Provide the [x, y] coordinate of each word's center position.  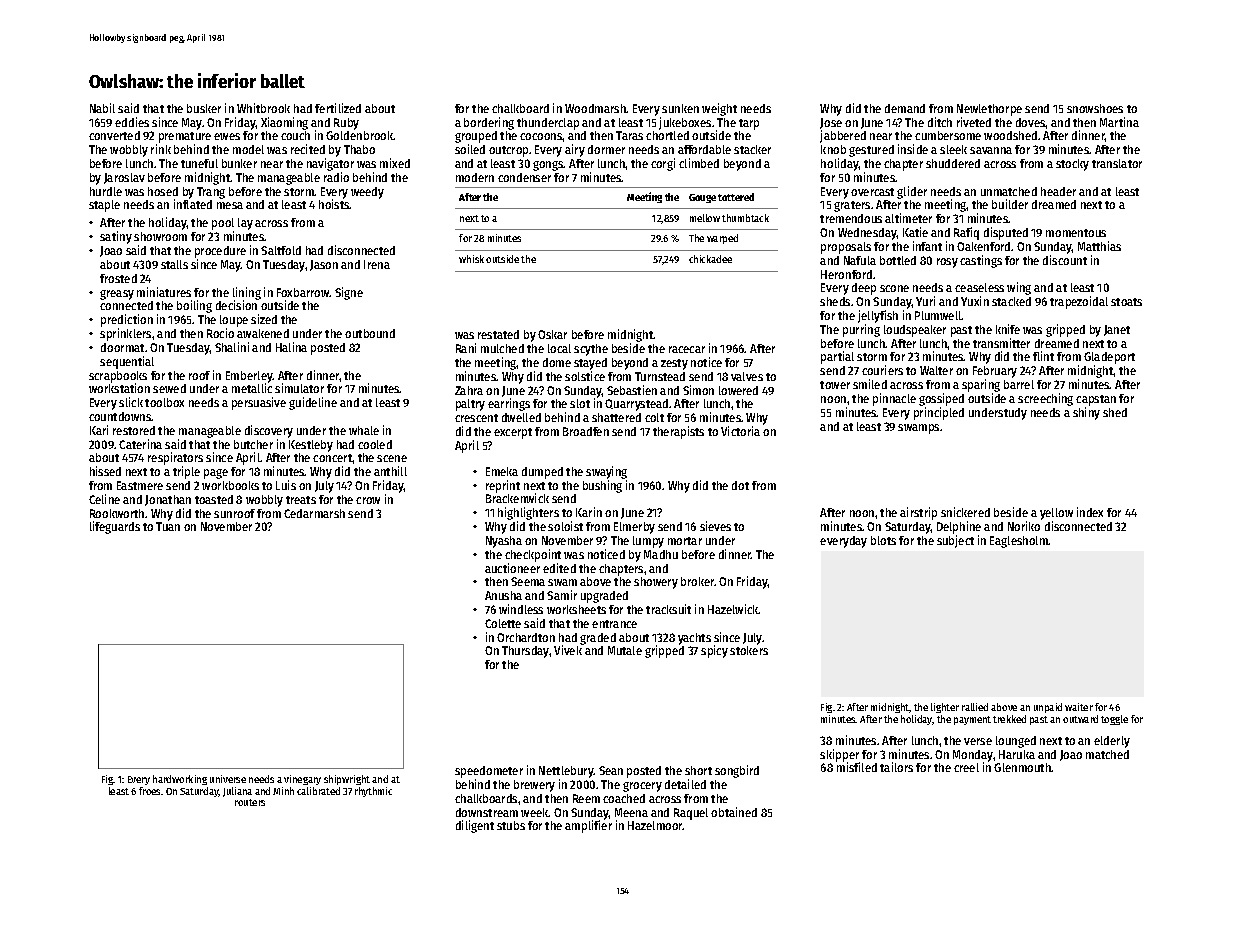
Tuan [168, 526]
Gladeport [1109, 358]
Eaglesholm [1019, 542]
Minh [283, 791]
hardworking [180, 780]
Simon [698, 390]
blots [883, 540]
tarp [749, 124]
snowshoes [1095, 108]
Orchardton [526, 637]
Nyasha [504, 542]
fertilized [338, 108]
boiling [194, 306]
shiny [1086, 413]
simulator [299, 388]
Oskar [552, 334]
